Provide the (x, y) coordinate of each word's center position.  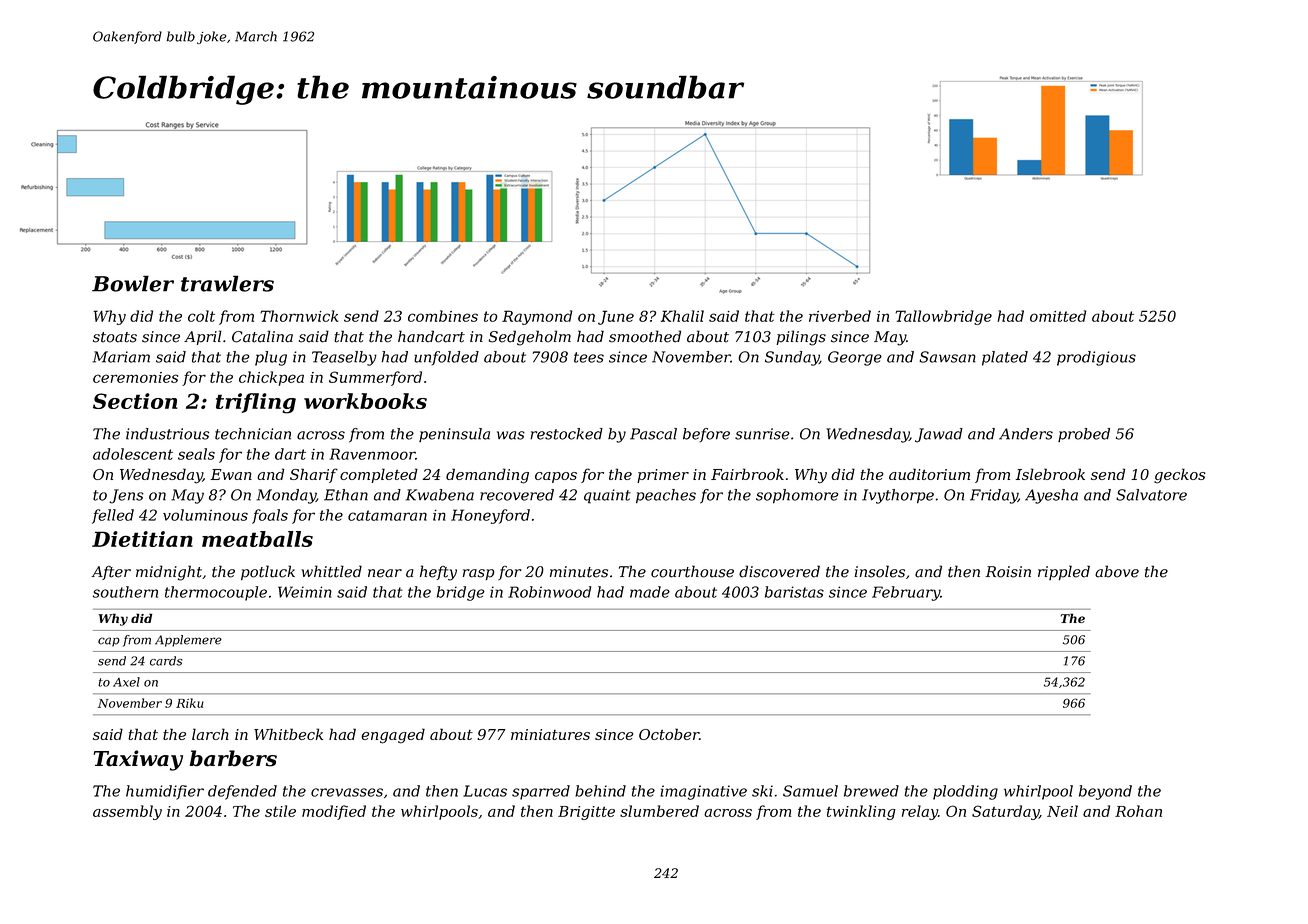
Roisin (1008, 572)
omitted (1058, 316)
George (855, 358)
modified (334, 812)
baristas (794, 592)
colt (201, 316)
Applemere (188, 641)
